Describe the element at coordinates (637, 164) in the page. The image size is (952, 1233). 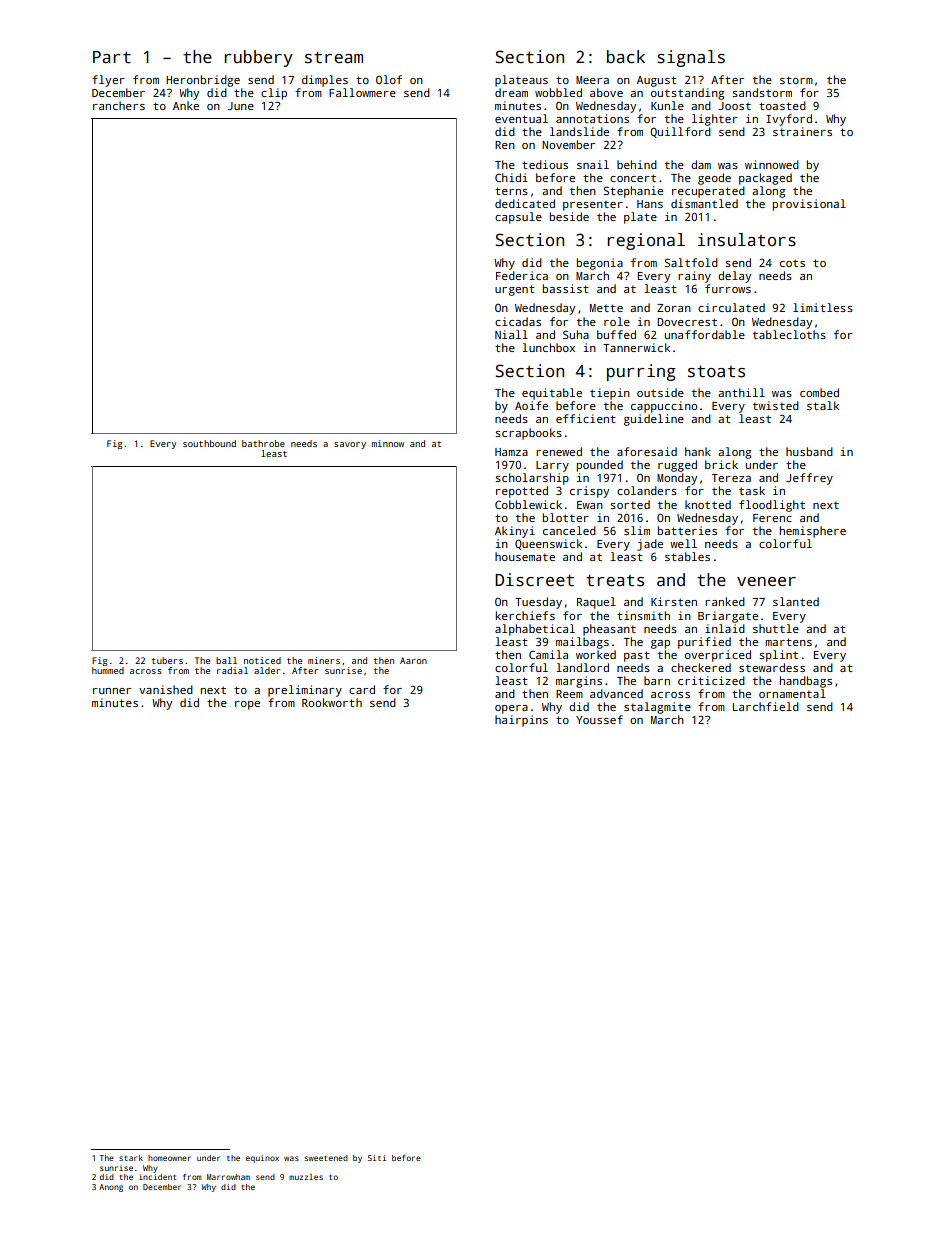
I see `behind` at that location.
